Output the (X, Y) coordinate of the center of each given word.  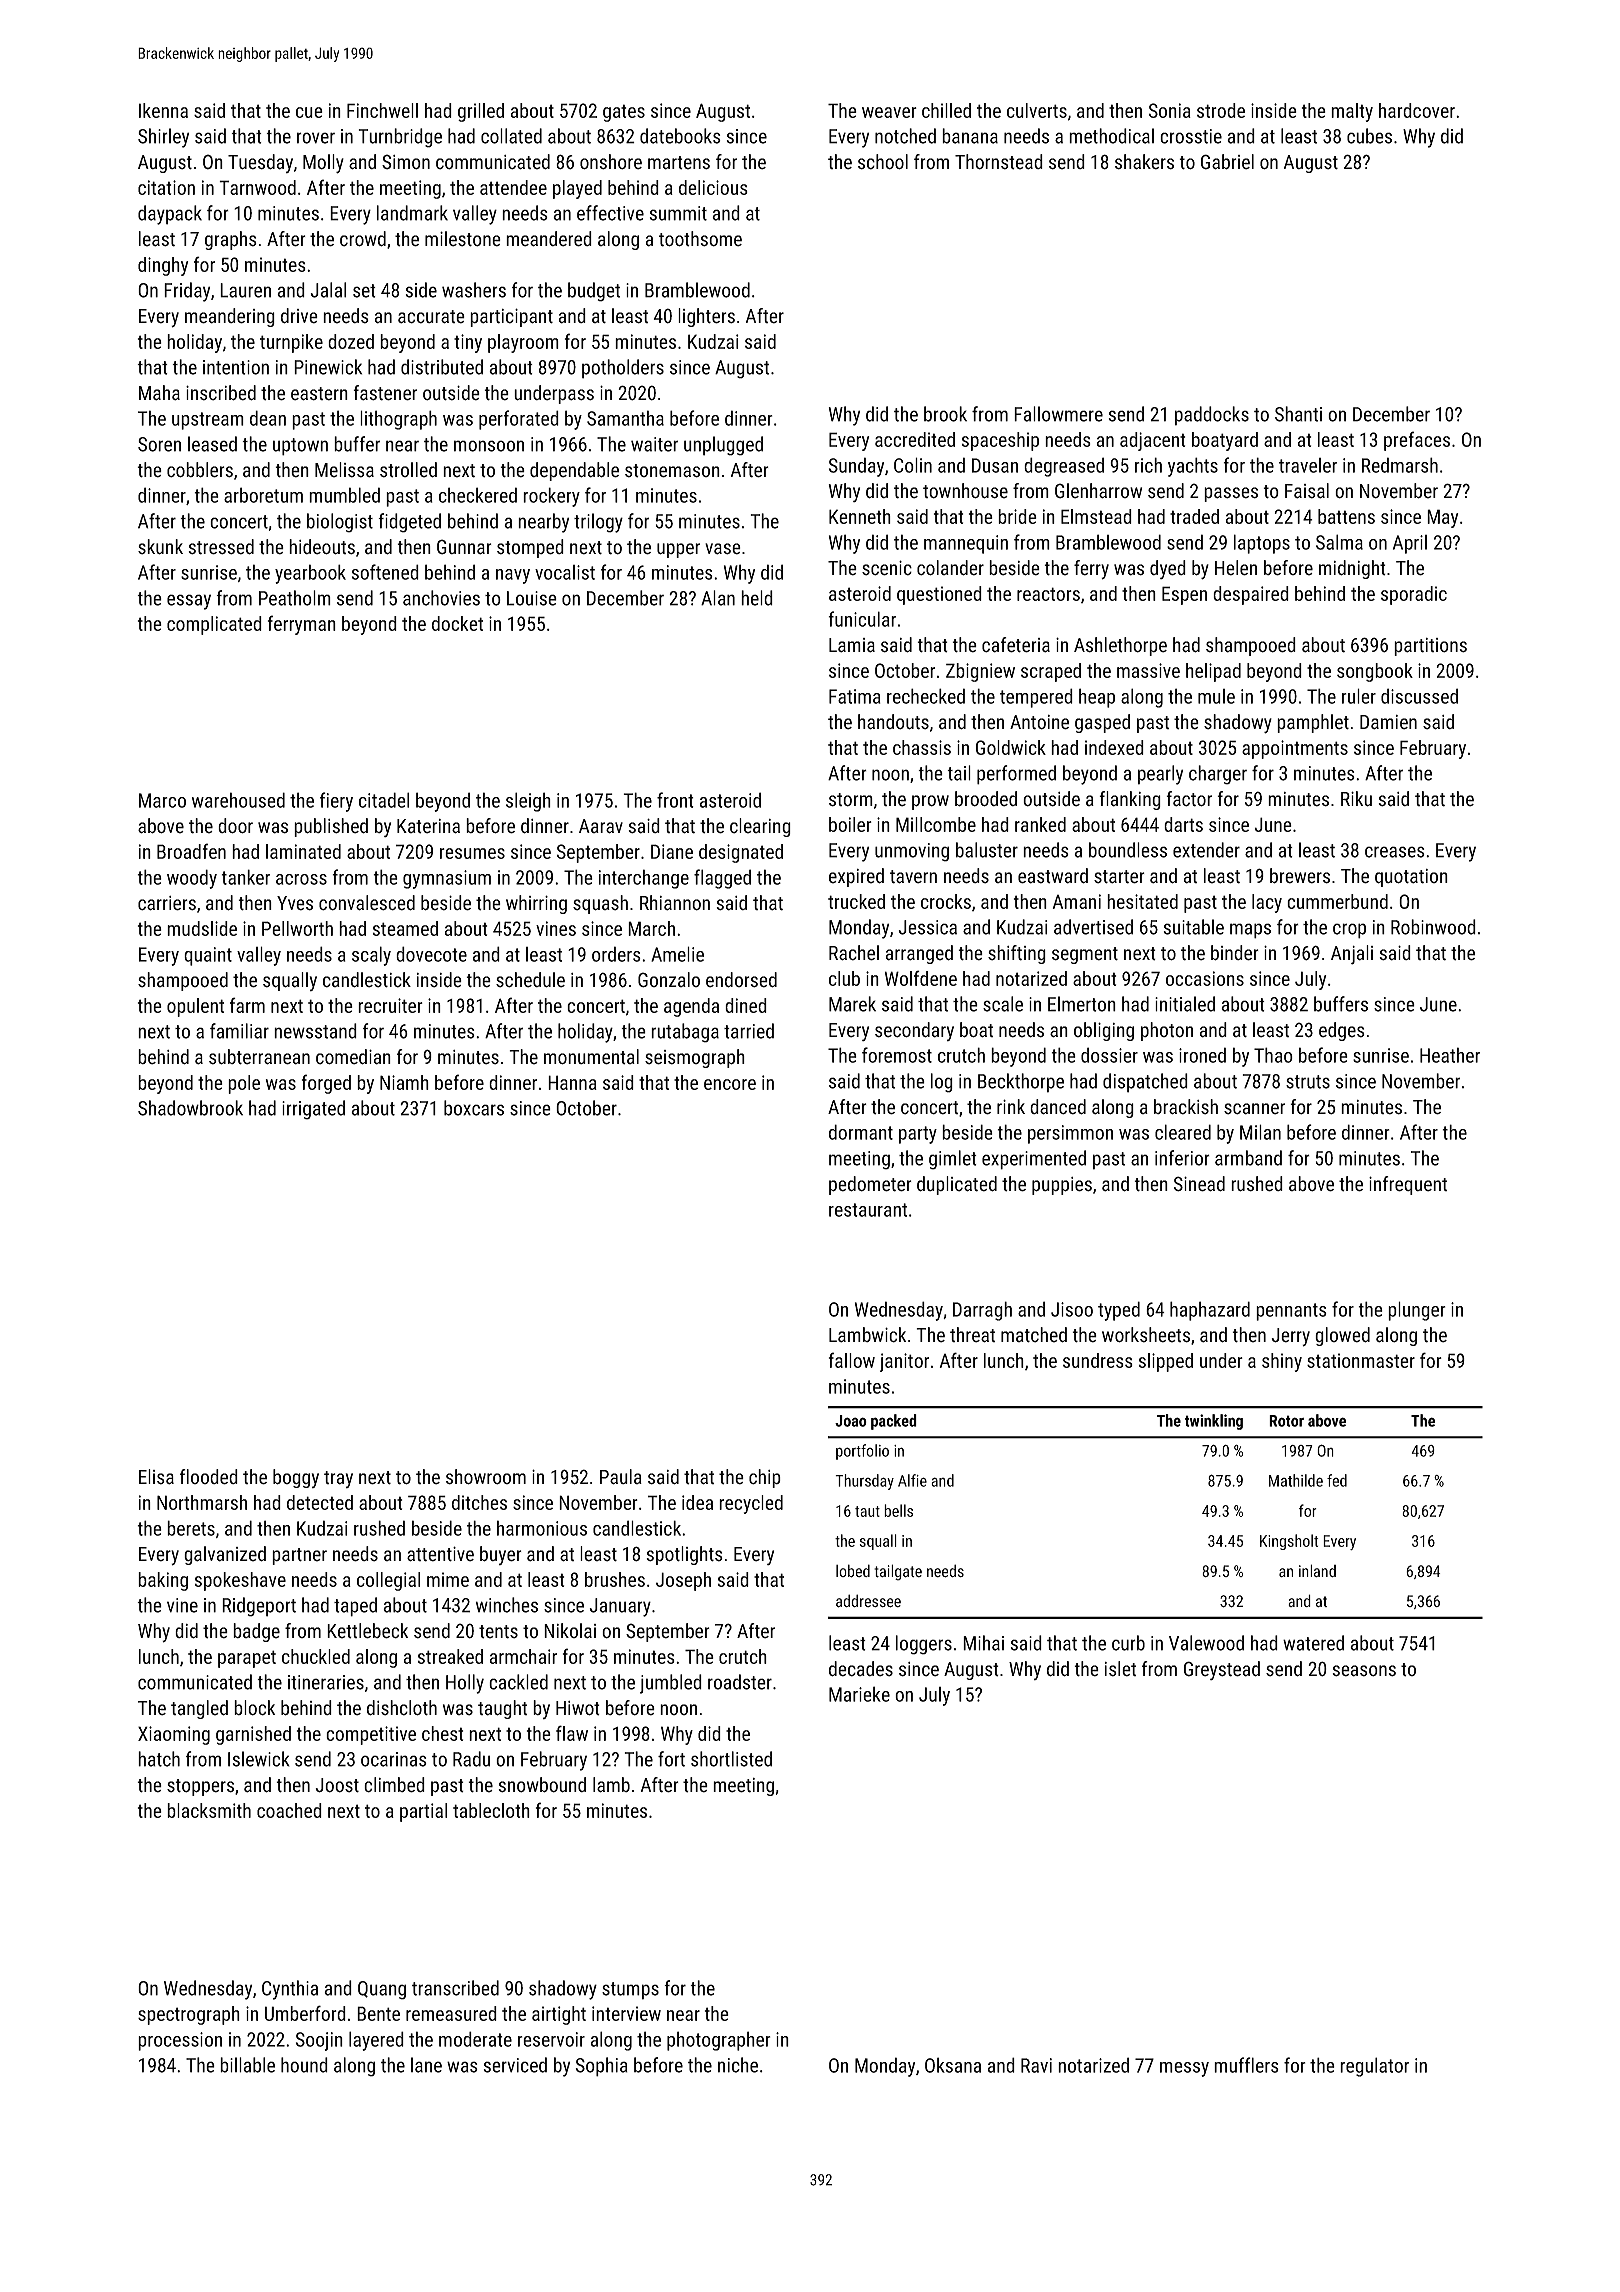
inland (1317, 1570)
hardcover (1417, 110)
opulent (195, 1007)
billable (247, 2065)
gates (624, 113)
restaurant (868, 1210)
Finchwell (382, 110)
